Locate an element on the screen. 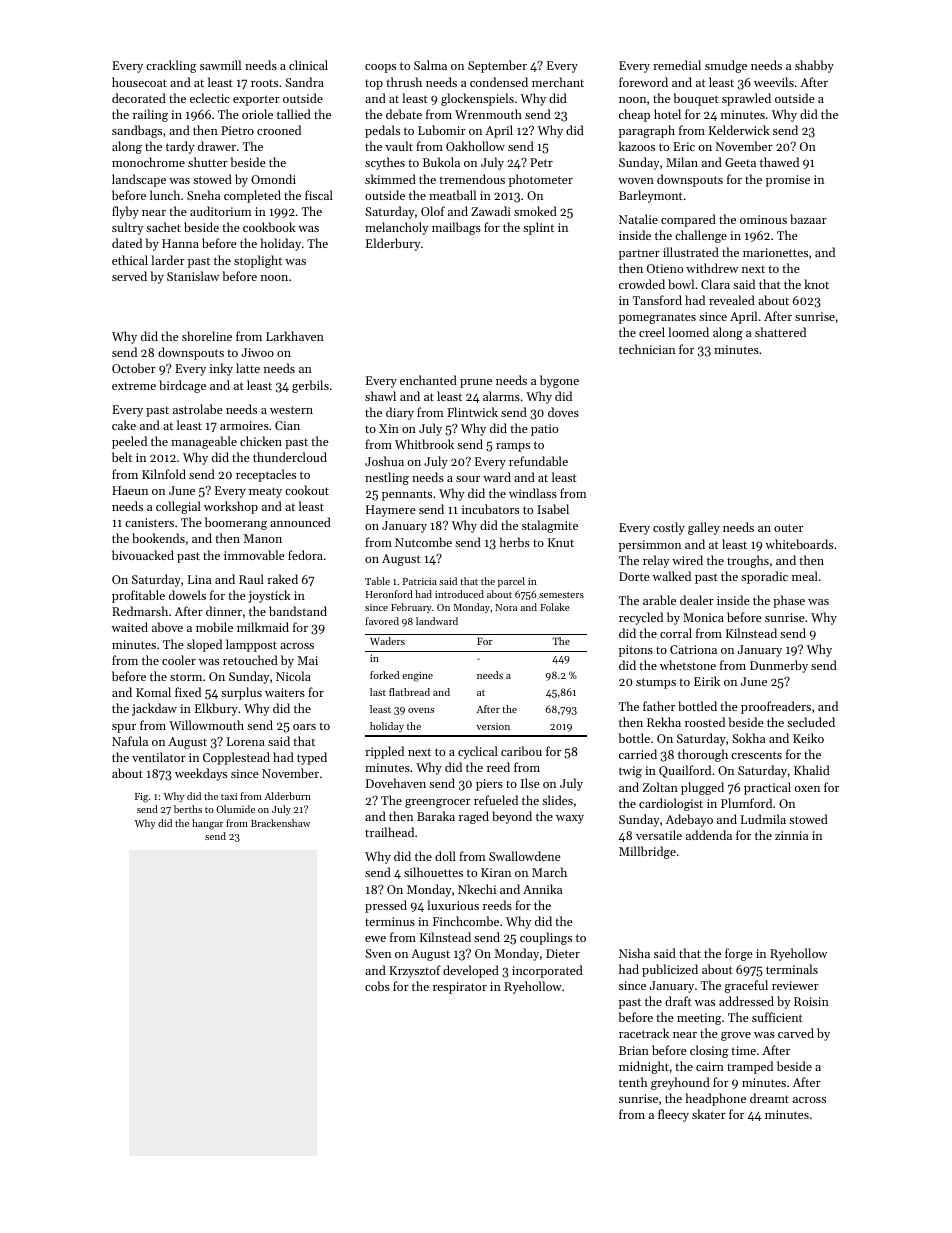 This screenshot has height=1233, width=952. shattered is located at coordinates (780, 332).
